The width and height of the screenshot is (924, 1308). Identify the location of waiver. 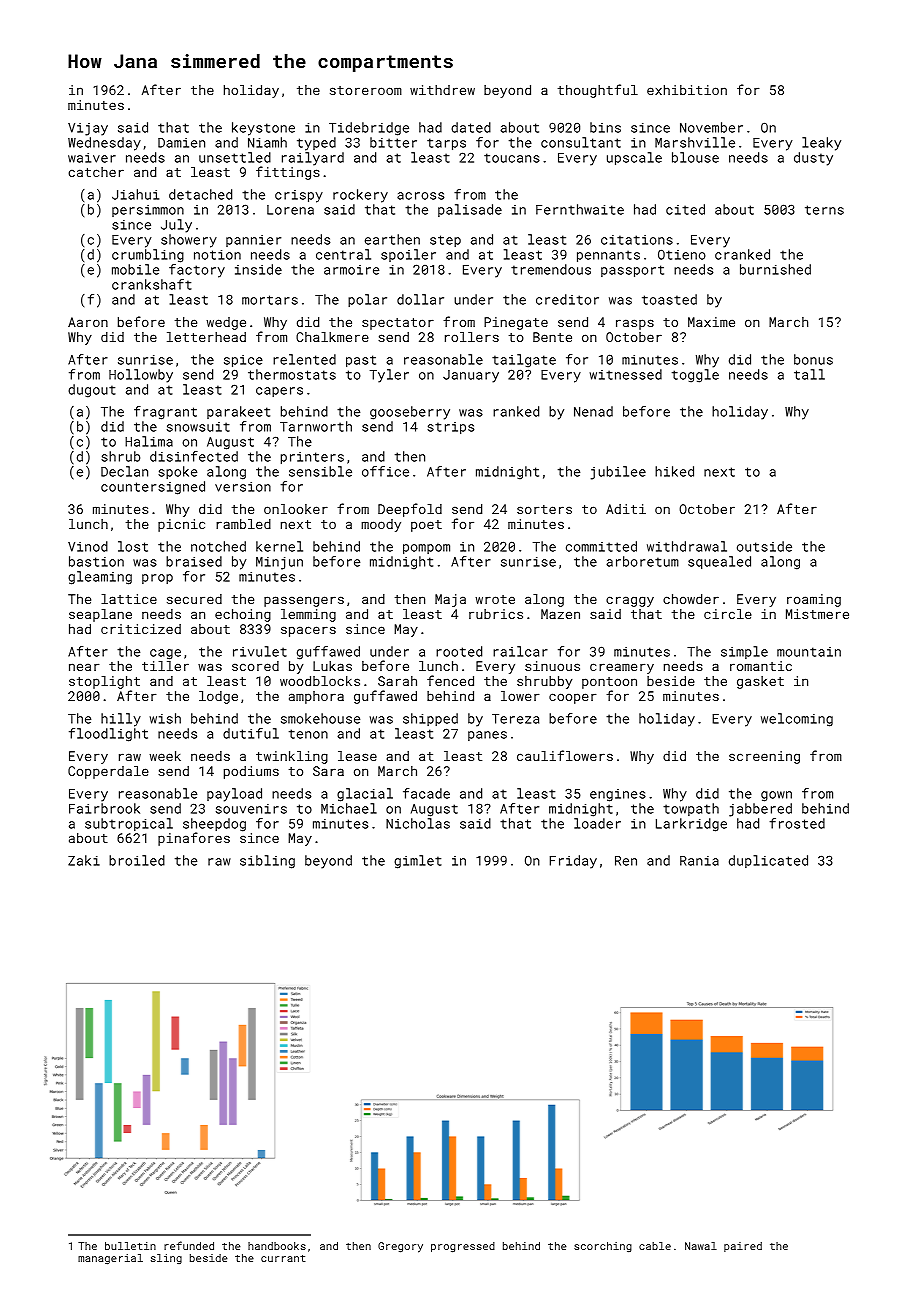
(92, 158).
